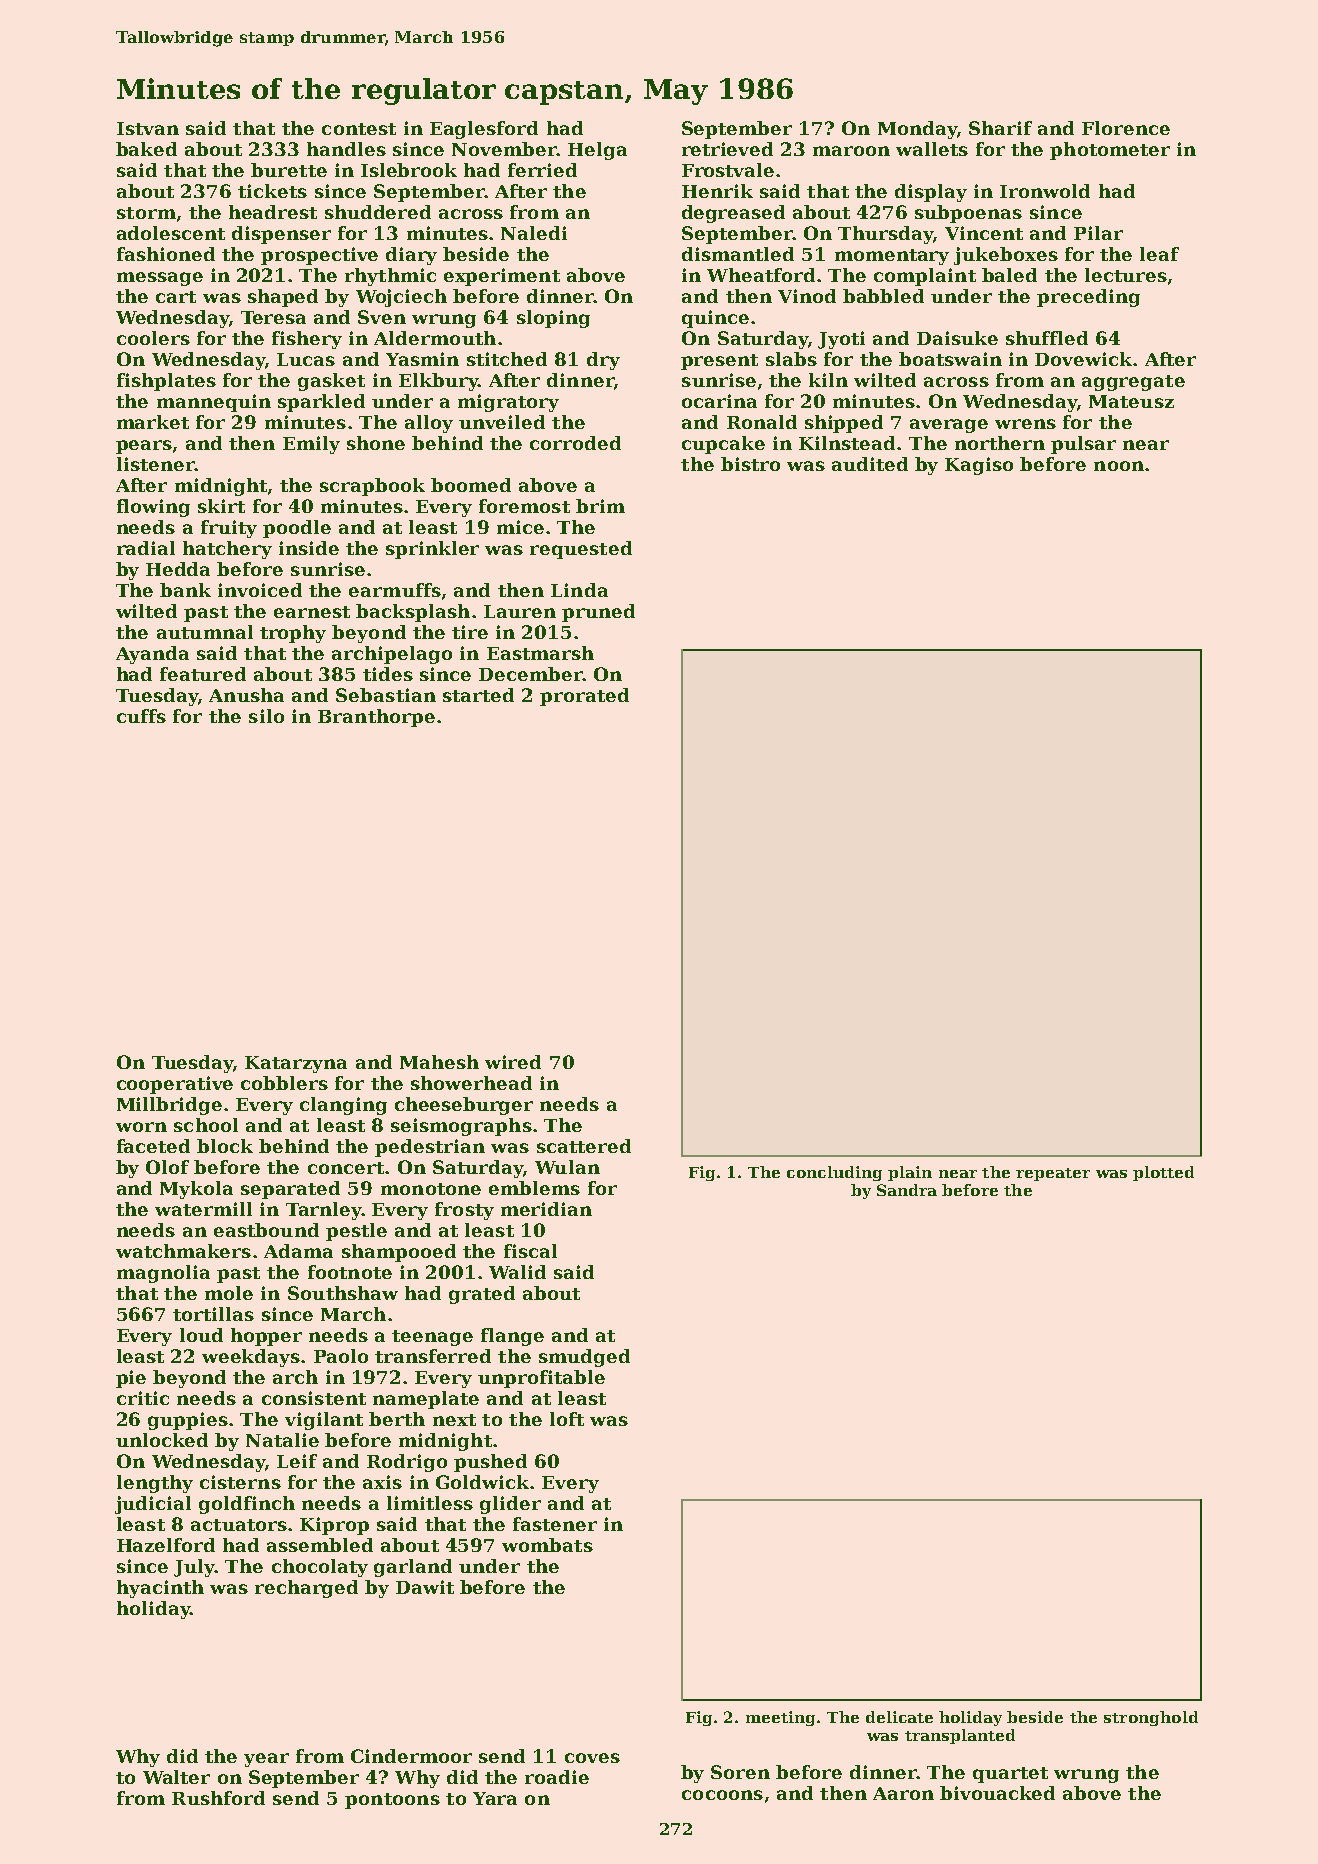 Image resolution: width=1318 pixels, height=1864 pixels. What do you see at coordinates (146, 213) in the screenshot?
I see `storm` at bounding box center [146, 213].
